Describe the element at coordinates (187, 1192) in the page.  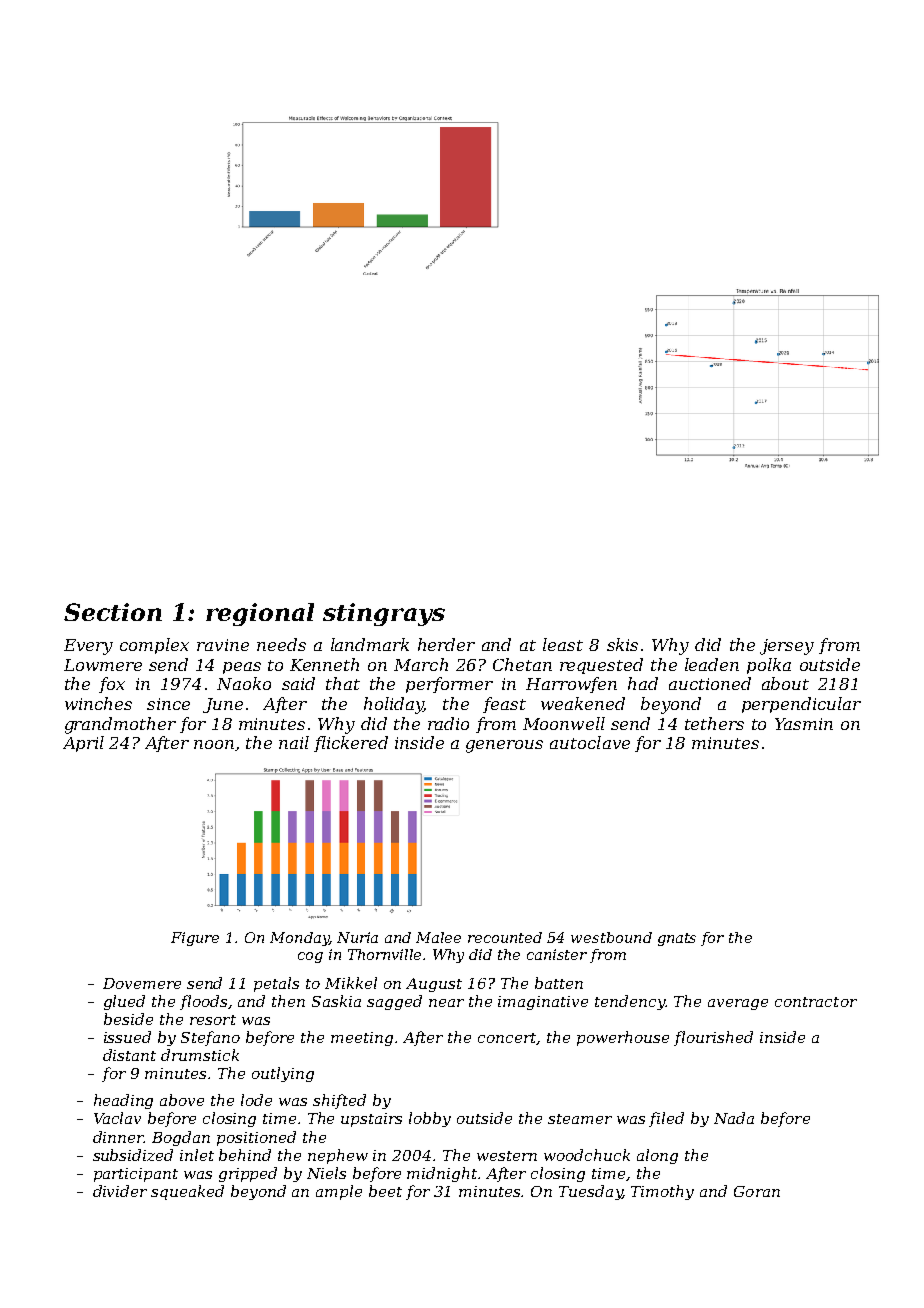
I see `squeaked` at that location.
